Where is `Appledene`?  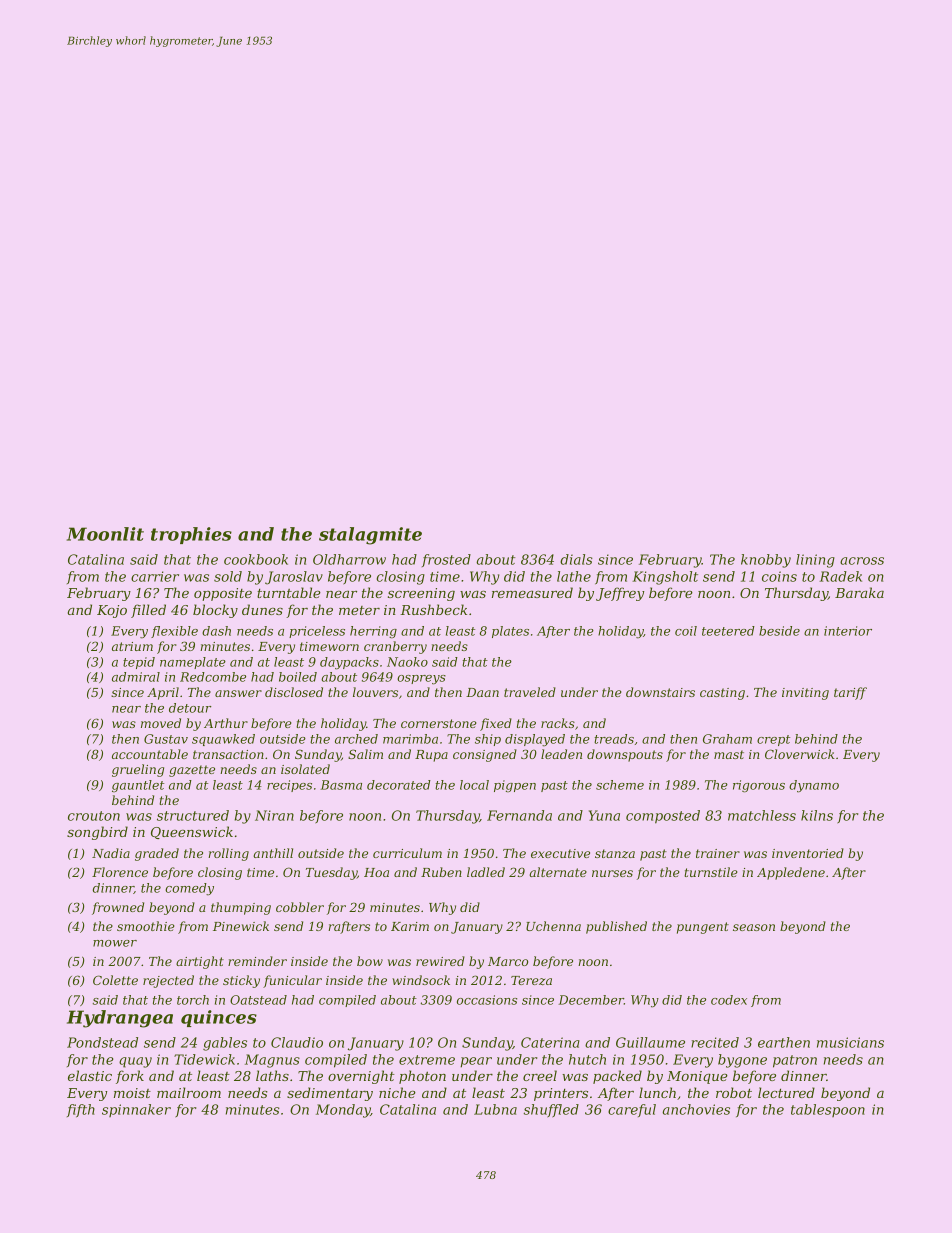 Appledene is located at coordinates (791, 873).
